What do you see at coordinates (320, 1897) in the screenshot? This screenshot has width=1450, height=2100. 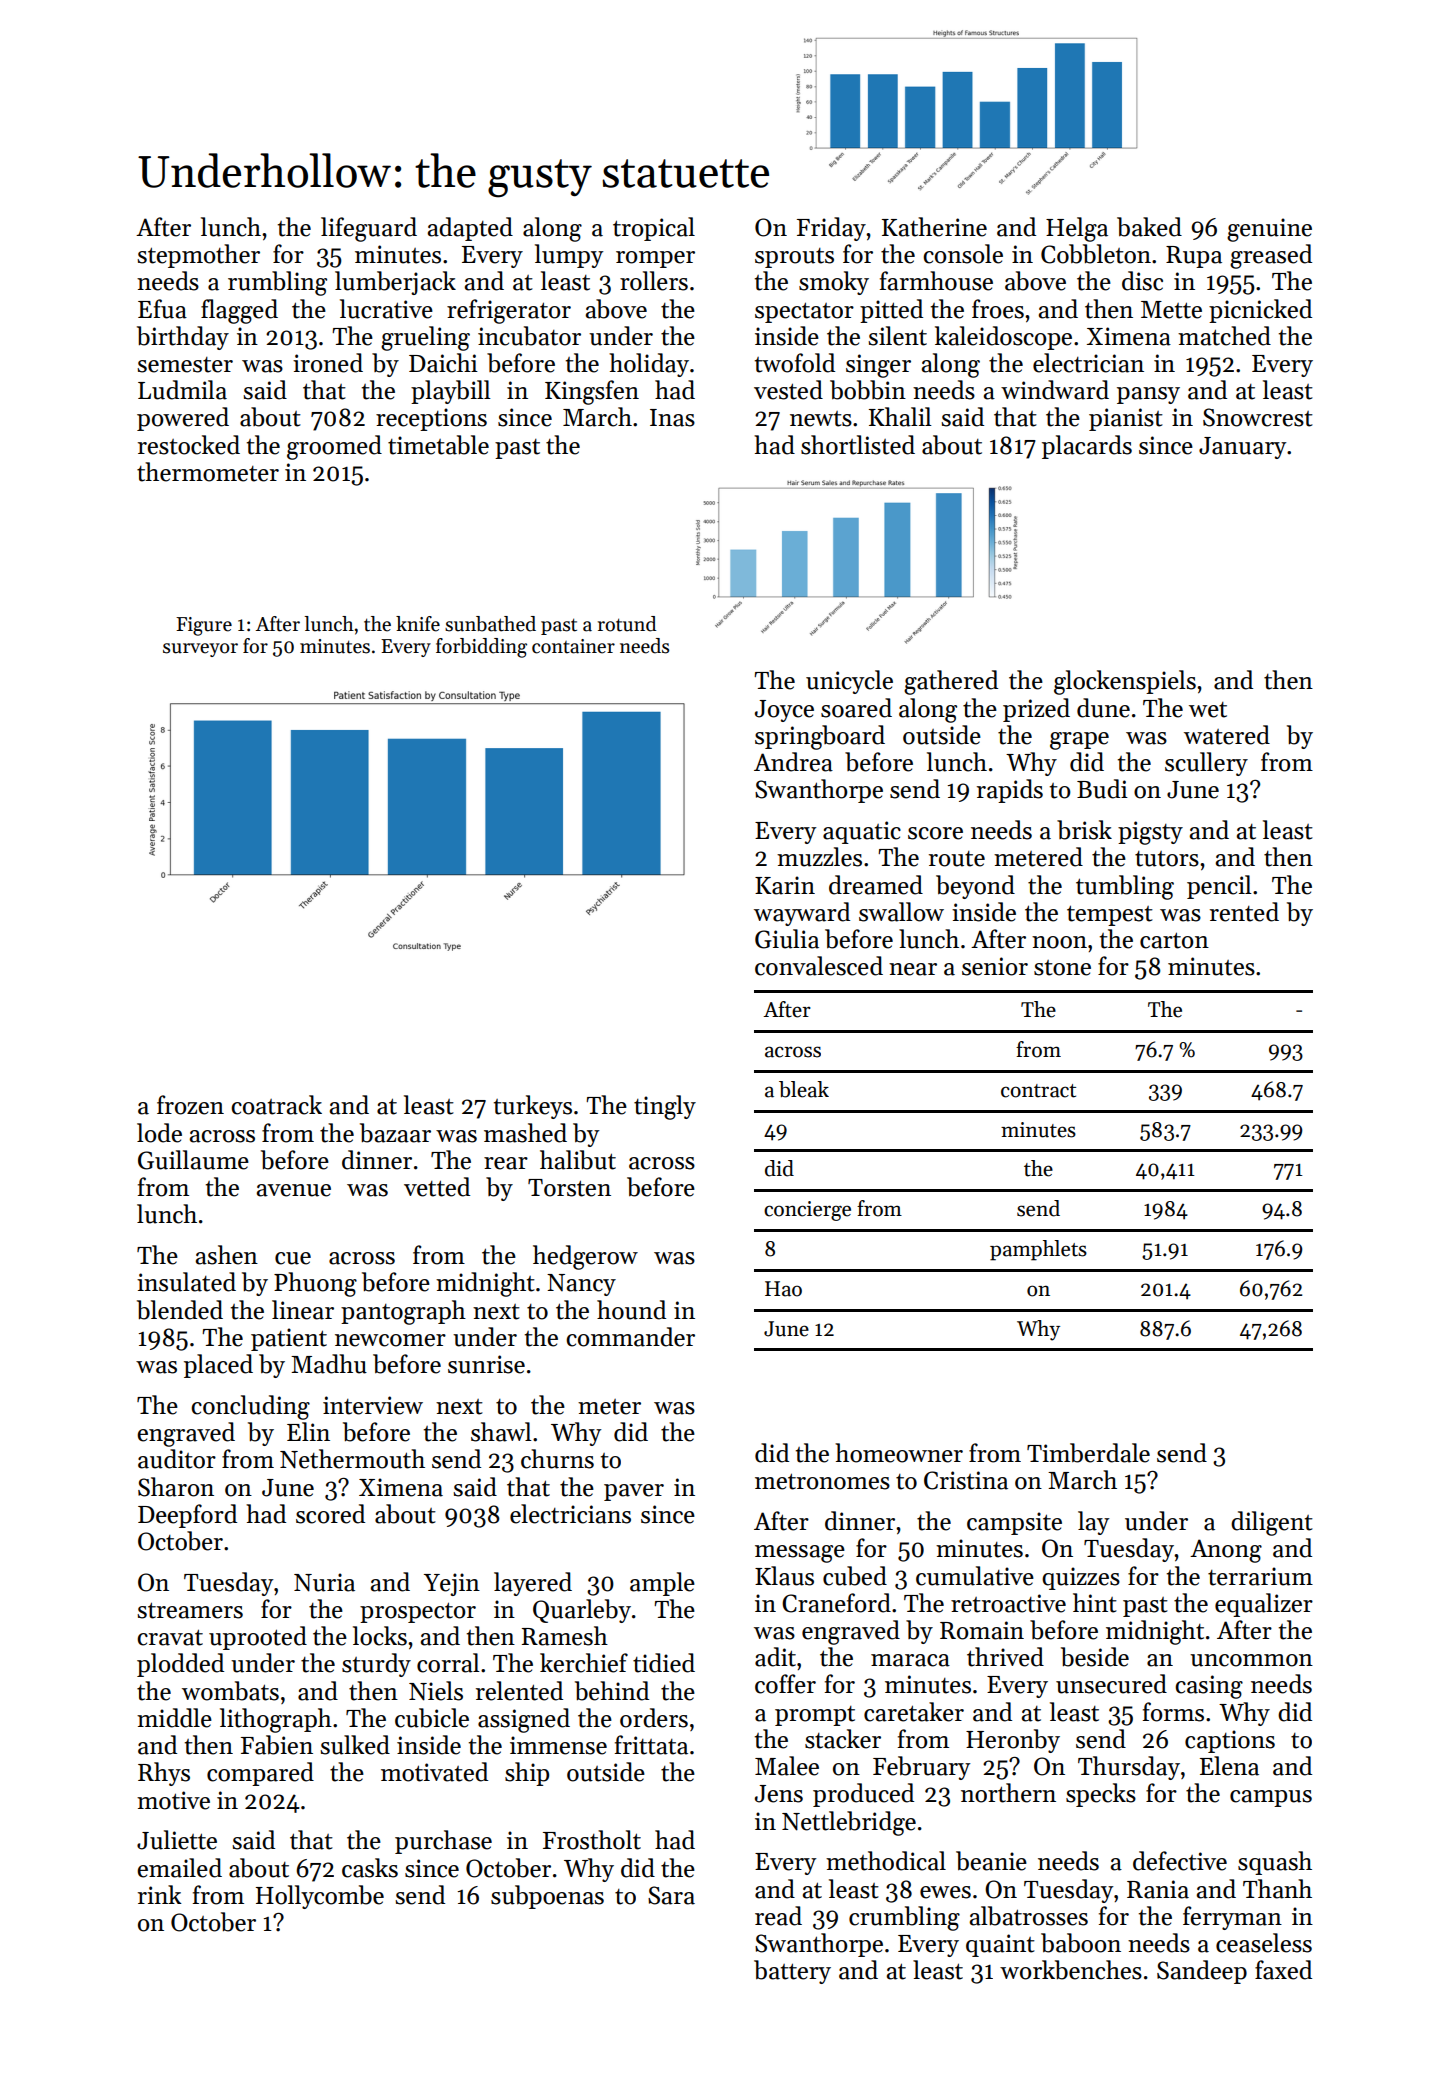 I see `Hollycombe` at bounding box center [320, 1897].
